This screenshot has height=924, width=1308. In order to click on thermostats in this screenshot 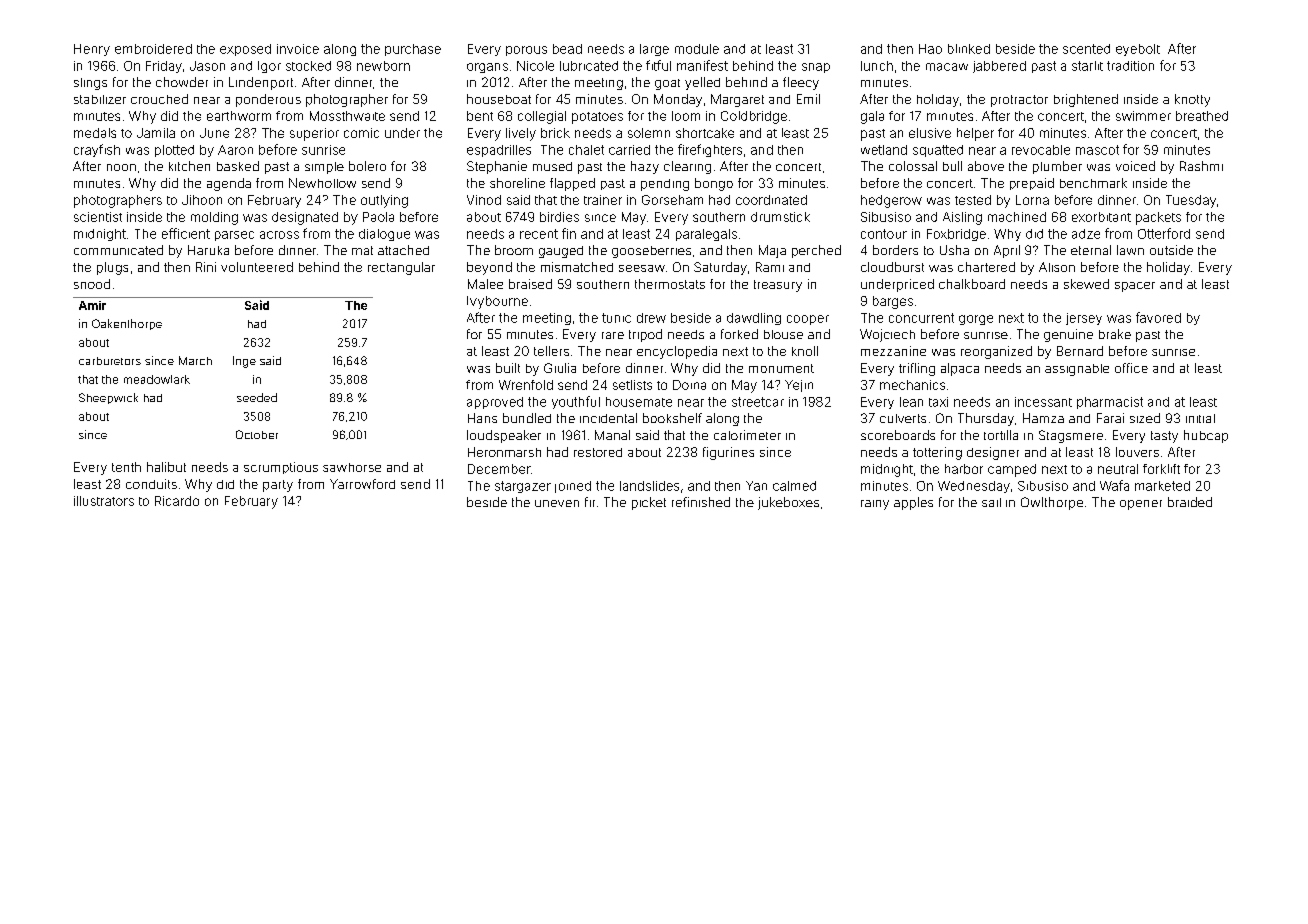, I will do `click(670, 284)`.
